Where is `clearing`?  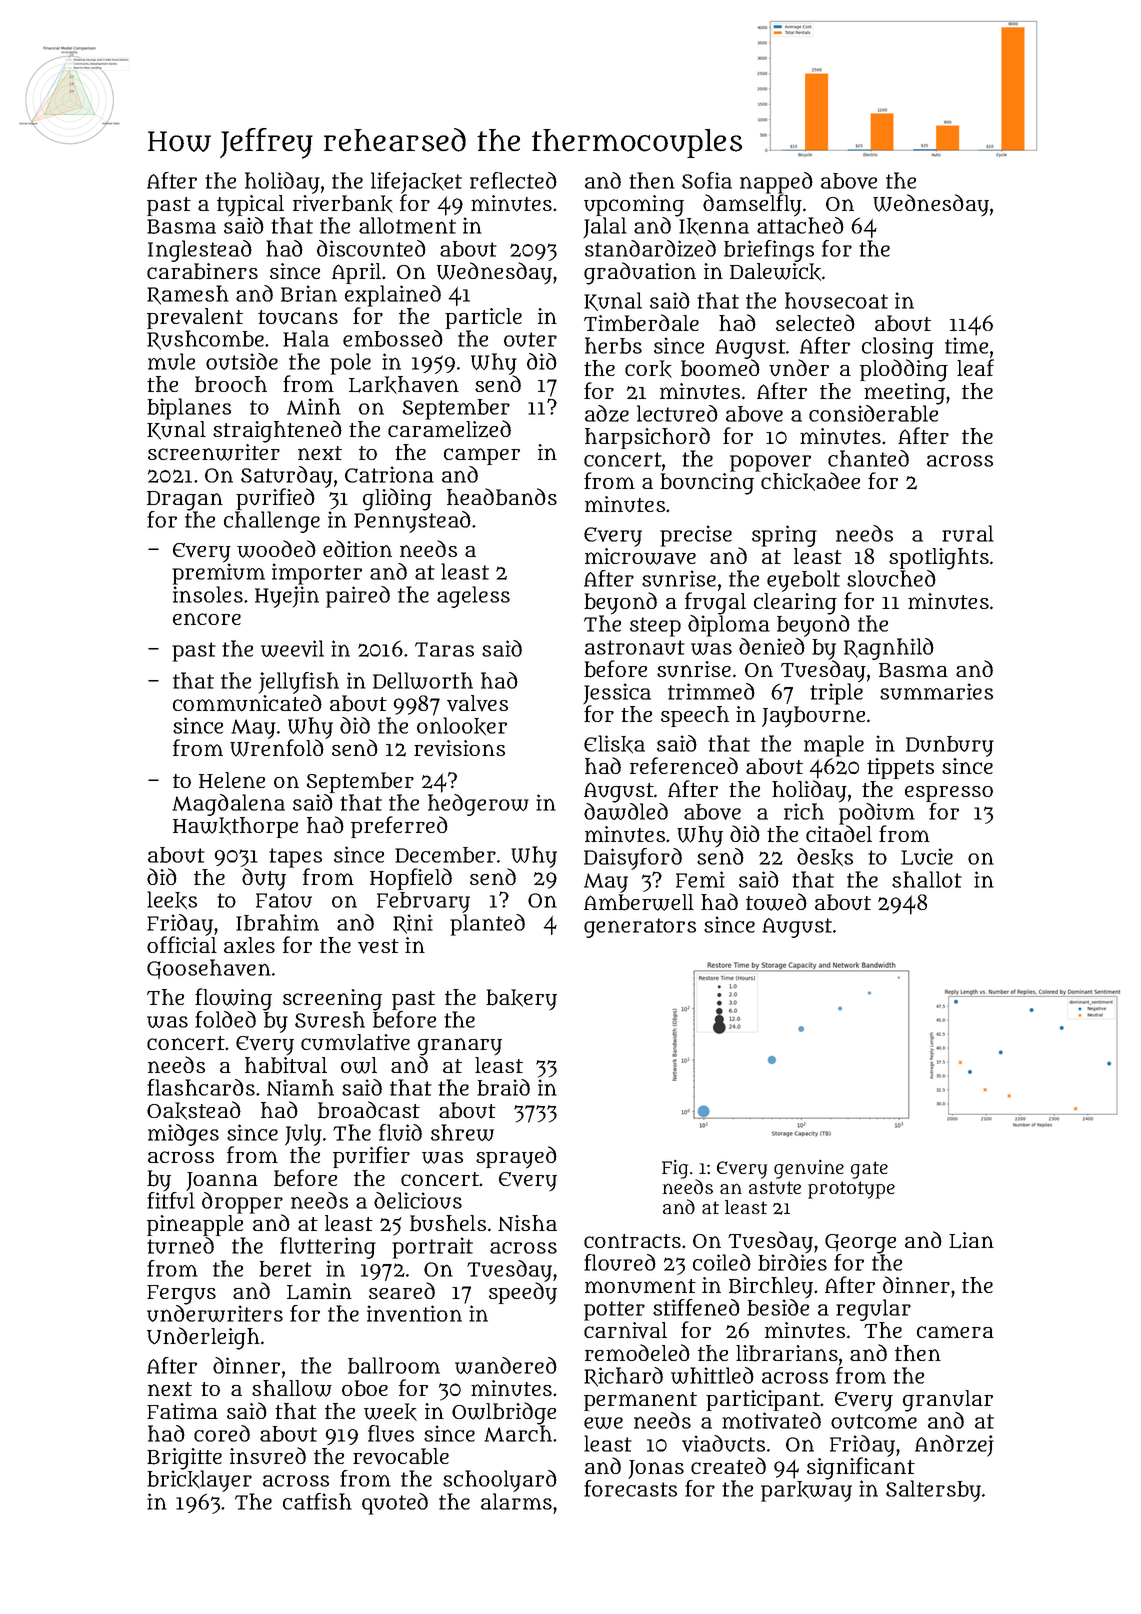
clearing is located at coordinates (795, 604).
